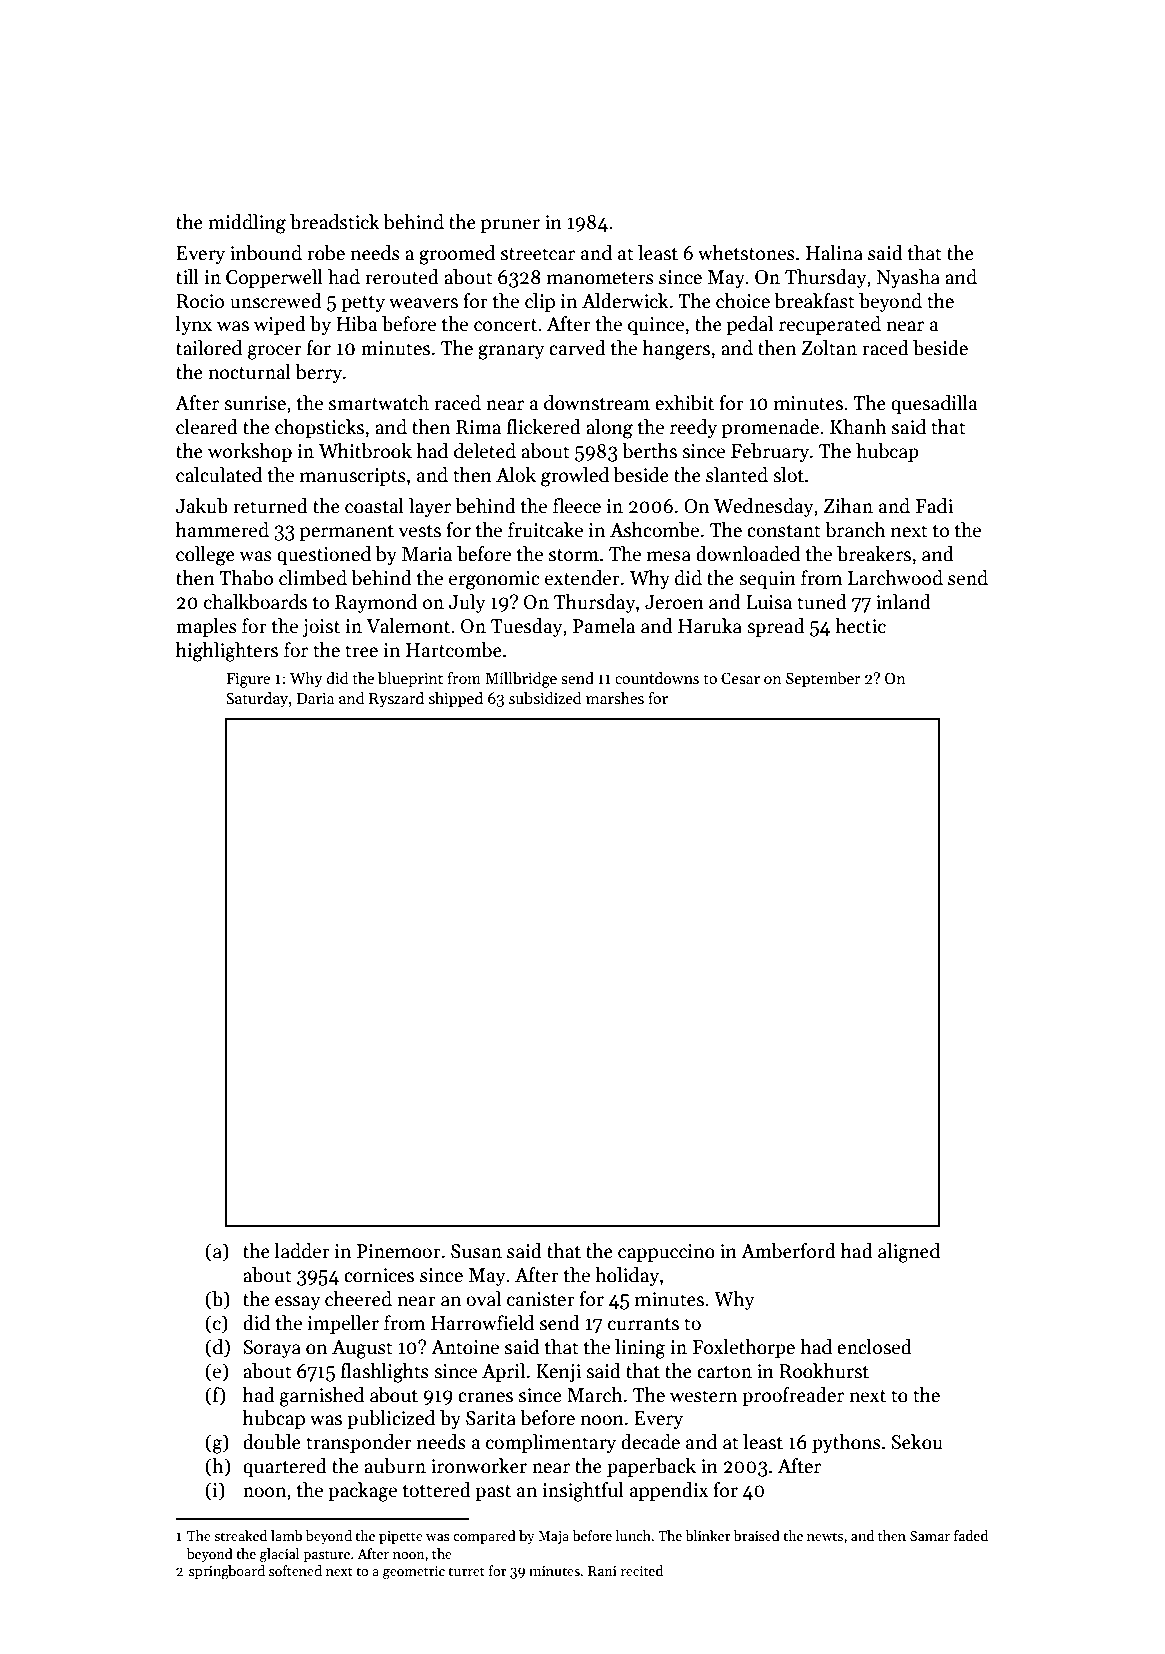 This screenshot has width=1165, height=1654. What do you see at coordinates (482, 1323) in the screenshot?
I see `Harrowfield` at bounding box center [482, 1323].
